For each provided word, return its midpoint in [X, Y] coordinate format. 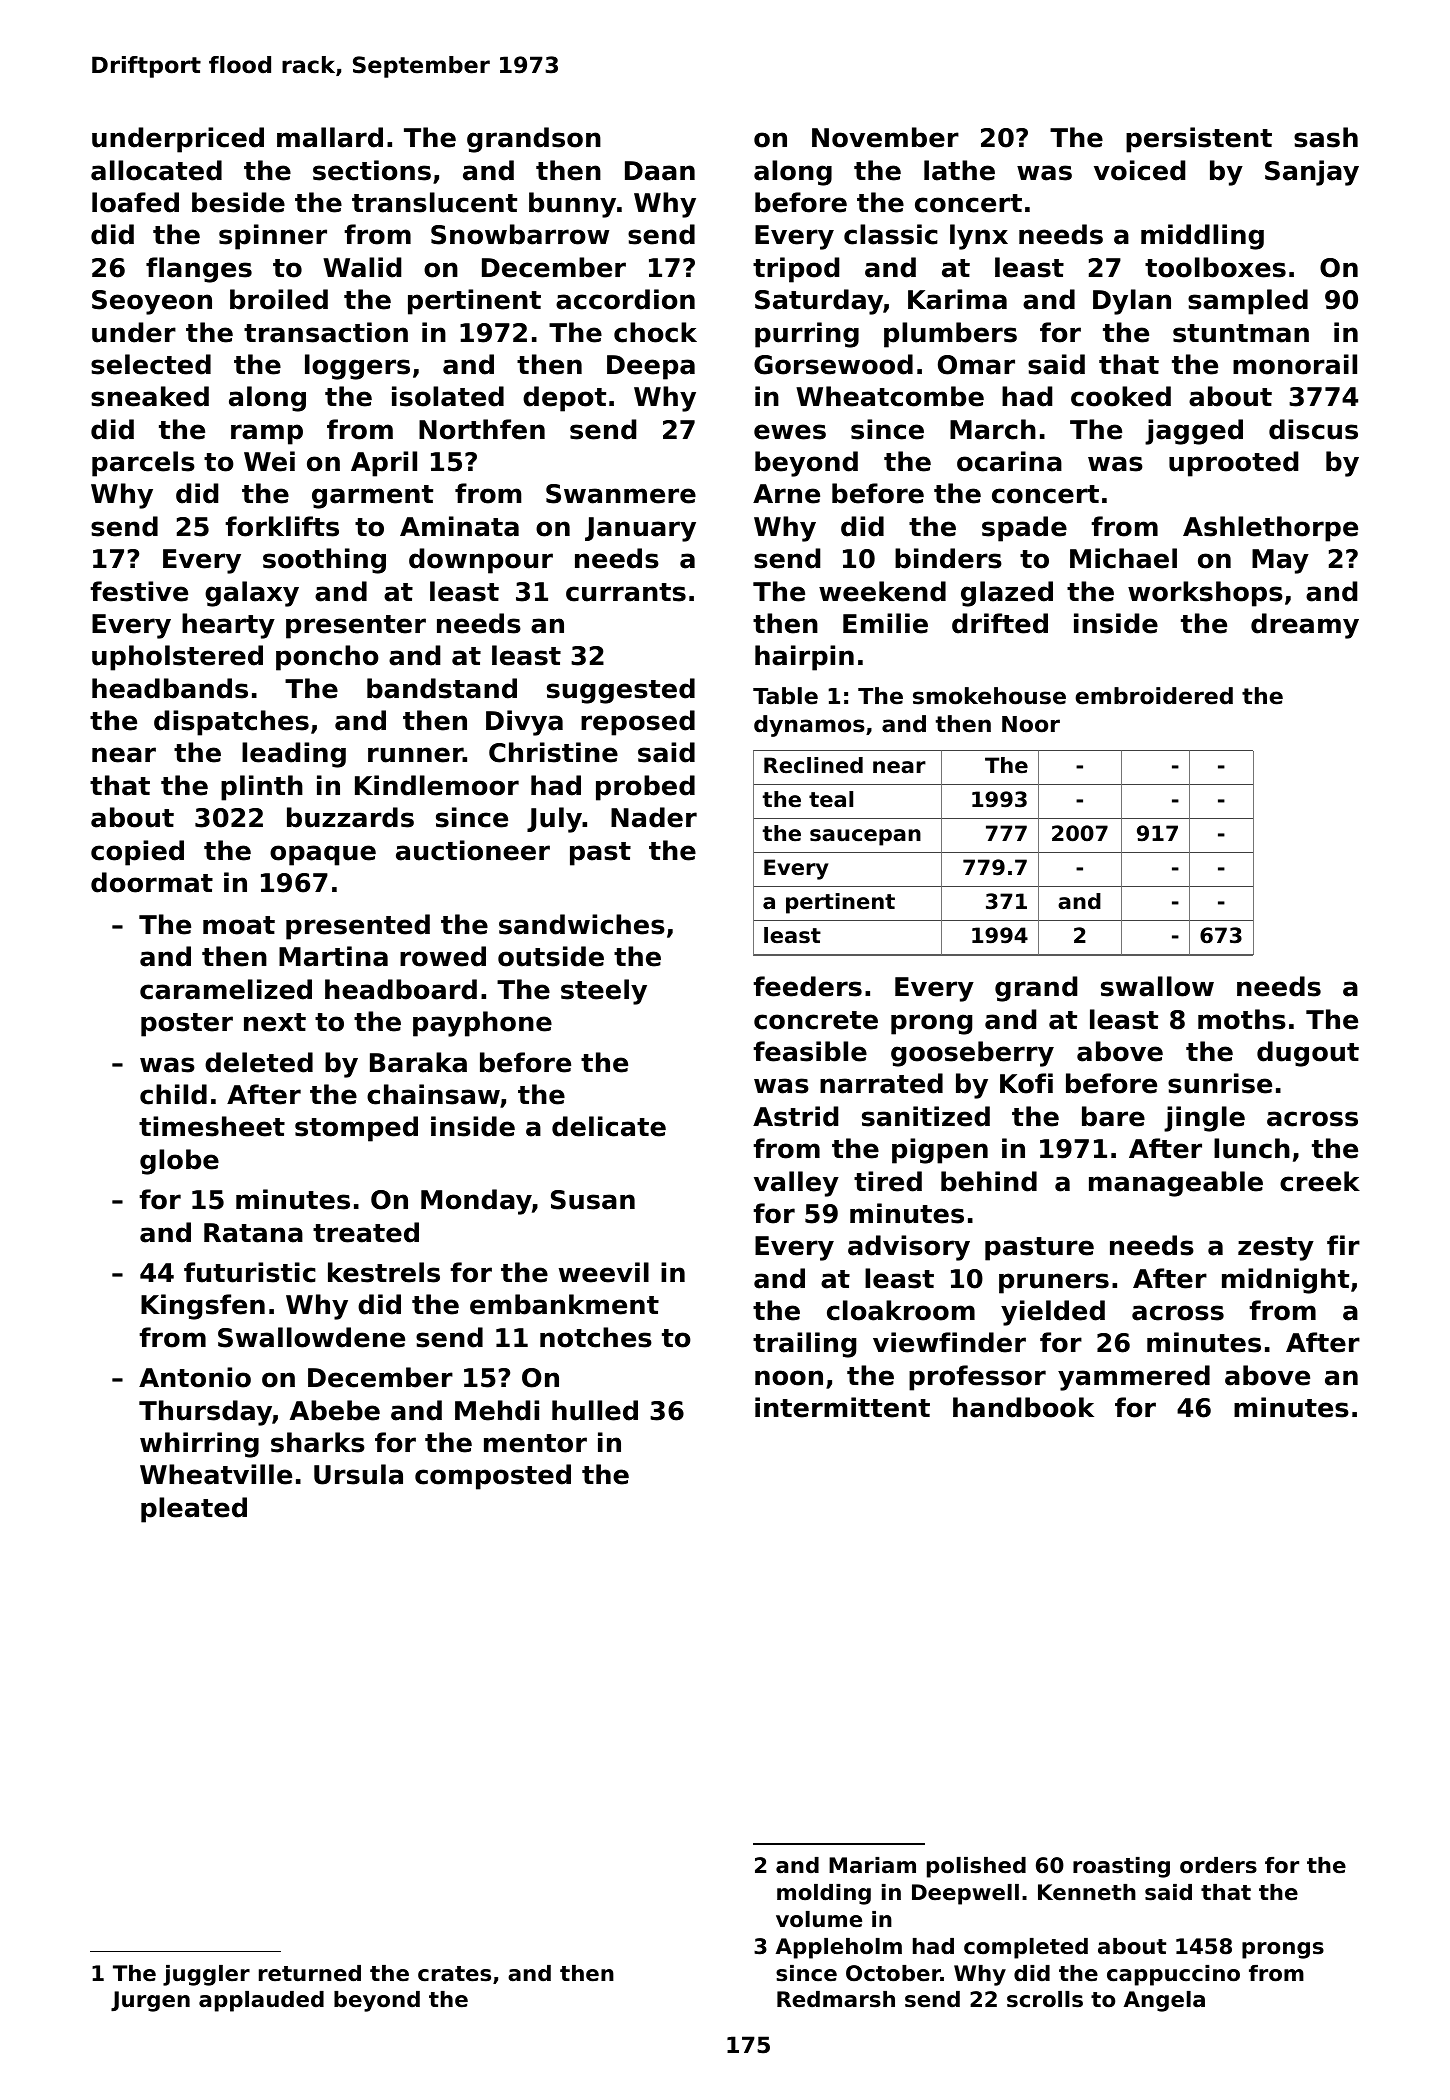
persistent [1199, 140]
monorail [1295, 364]
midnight [1285, 1281]
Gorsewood [833, 364]
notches [596, 1337]
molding [824, 1894]
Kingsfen [203, 1307]
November [885, 137]
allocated [156, 170]
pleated [194, 1510]
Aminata [459, 526]
